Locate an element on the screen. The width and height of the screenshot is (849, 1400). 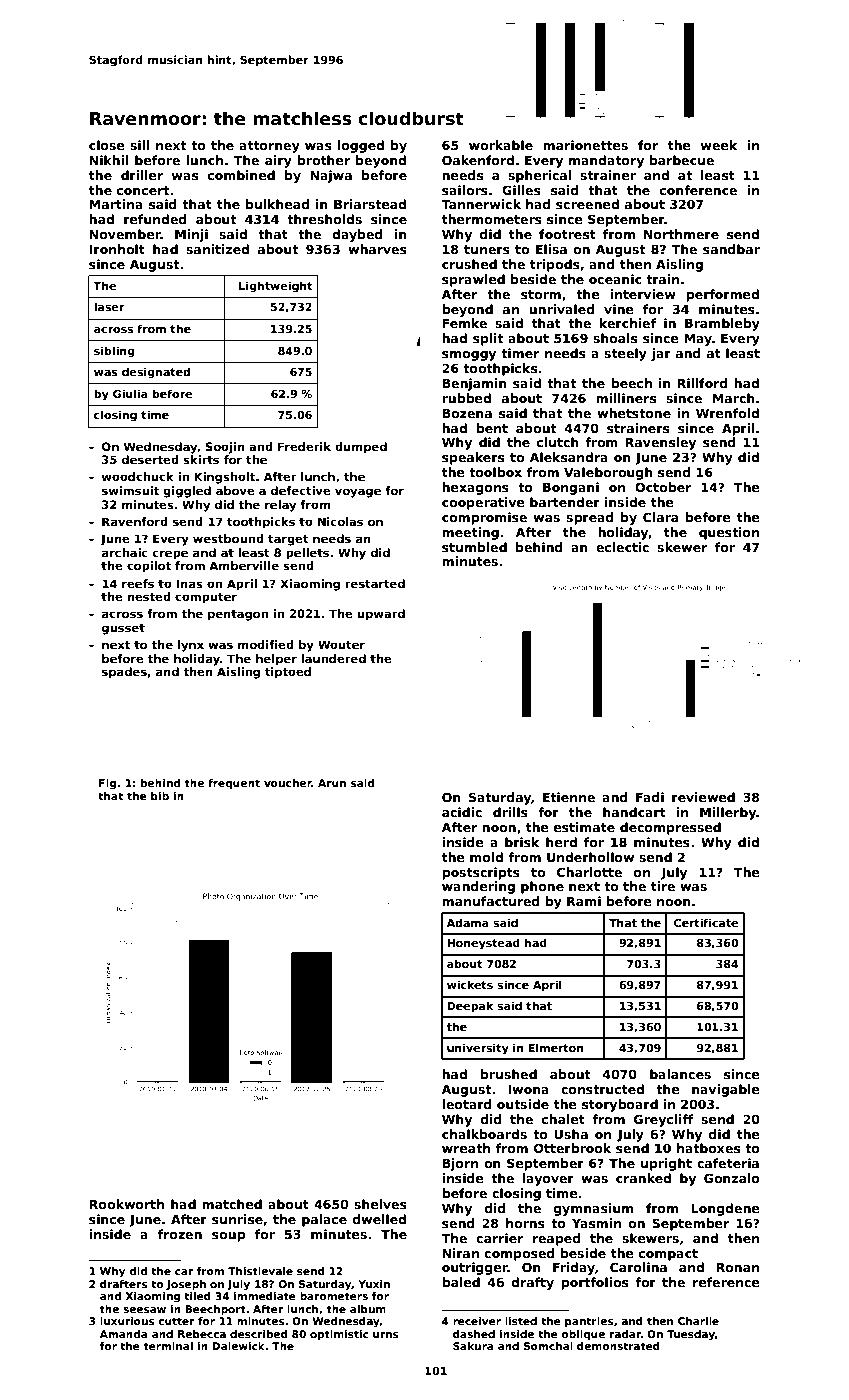
deserted is located at coordinates (150, 459).
